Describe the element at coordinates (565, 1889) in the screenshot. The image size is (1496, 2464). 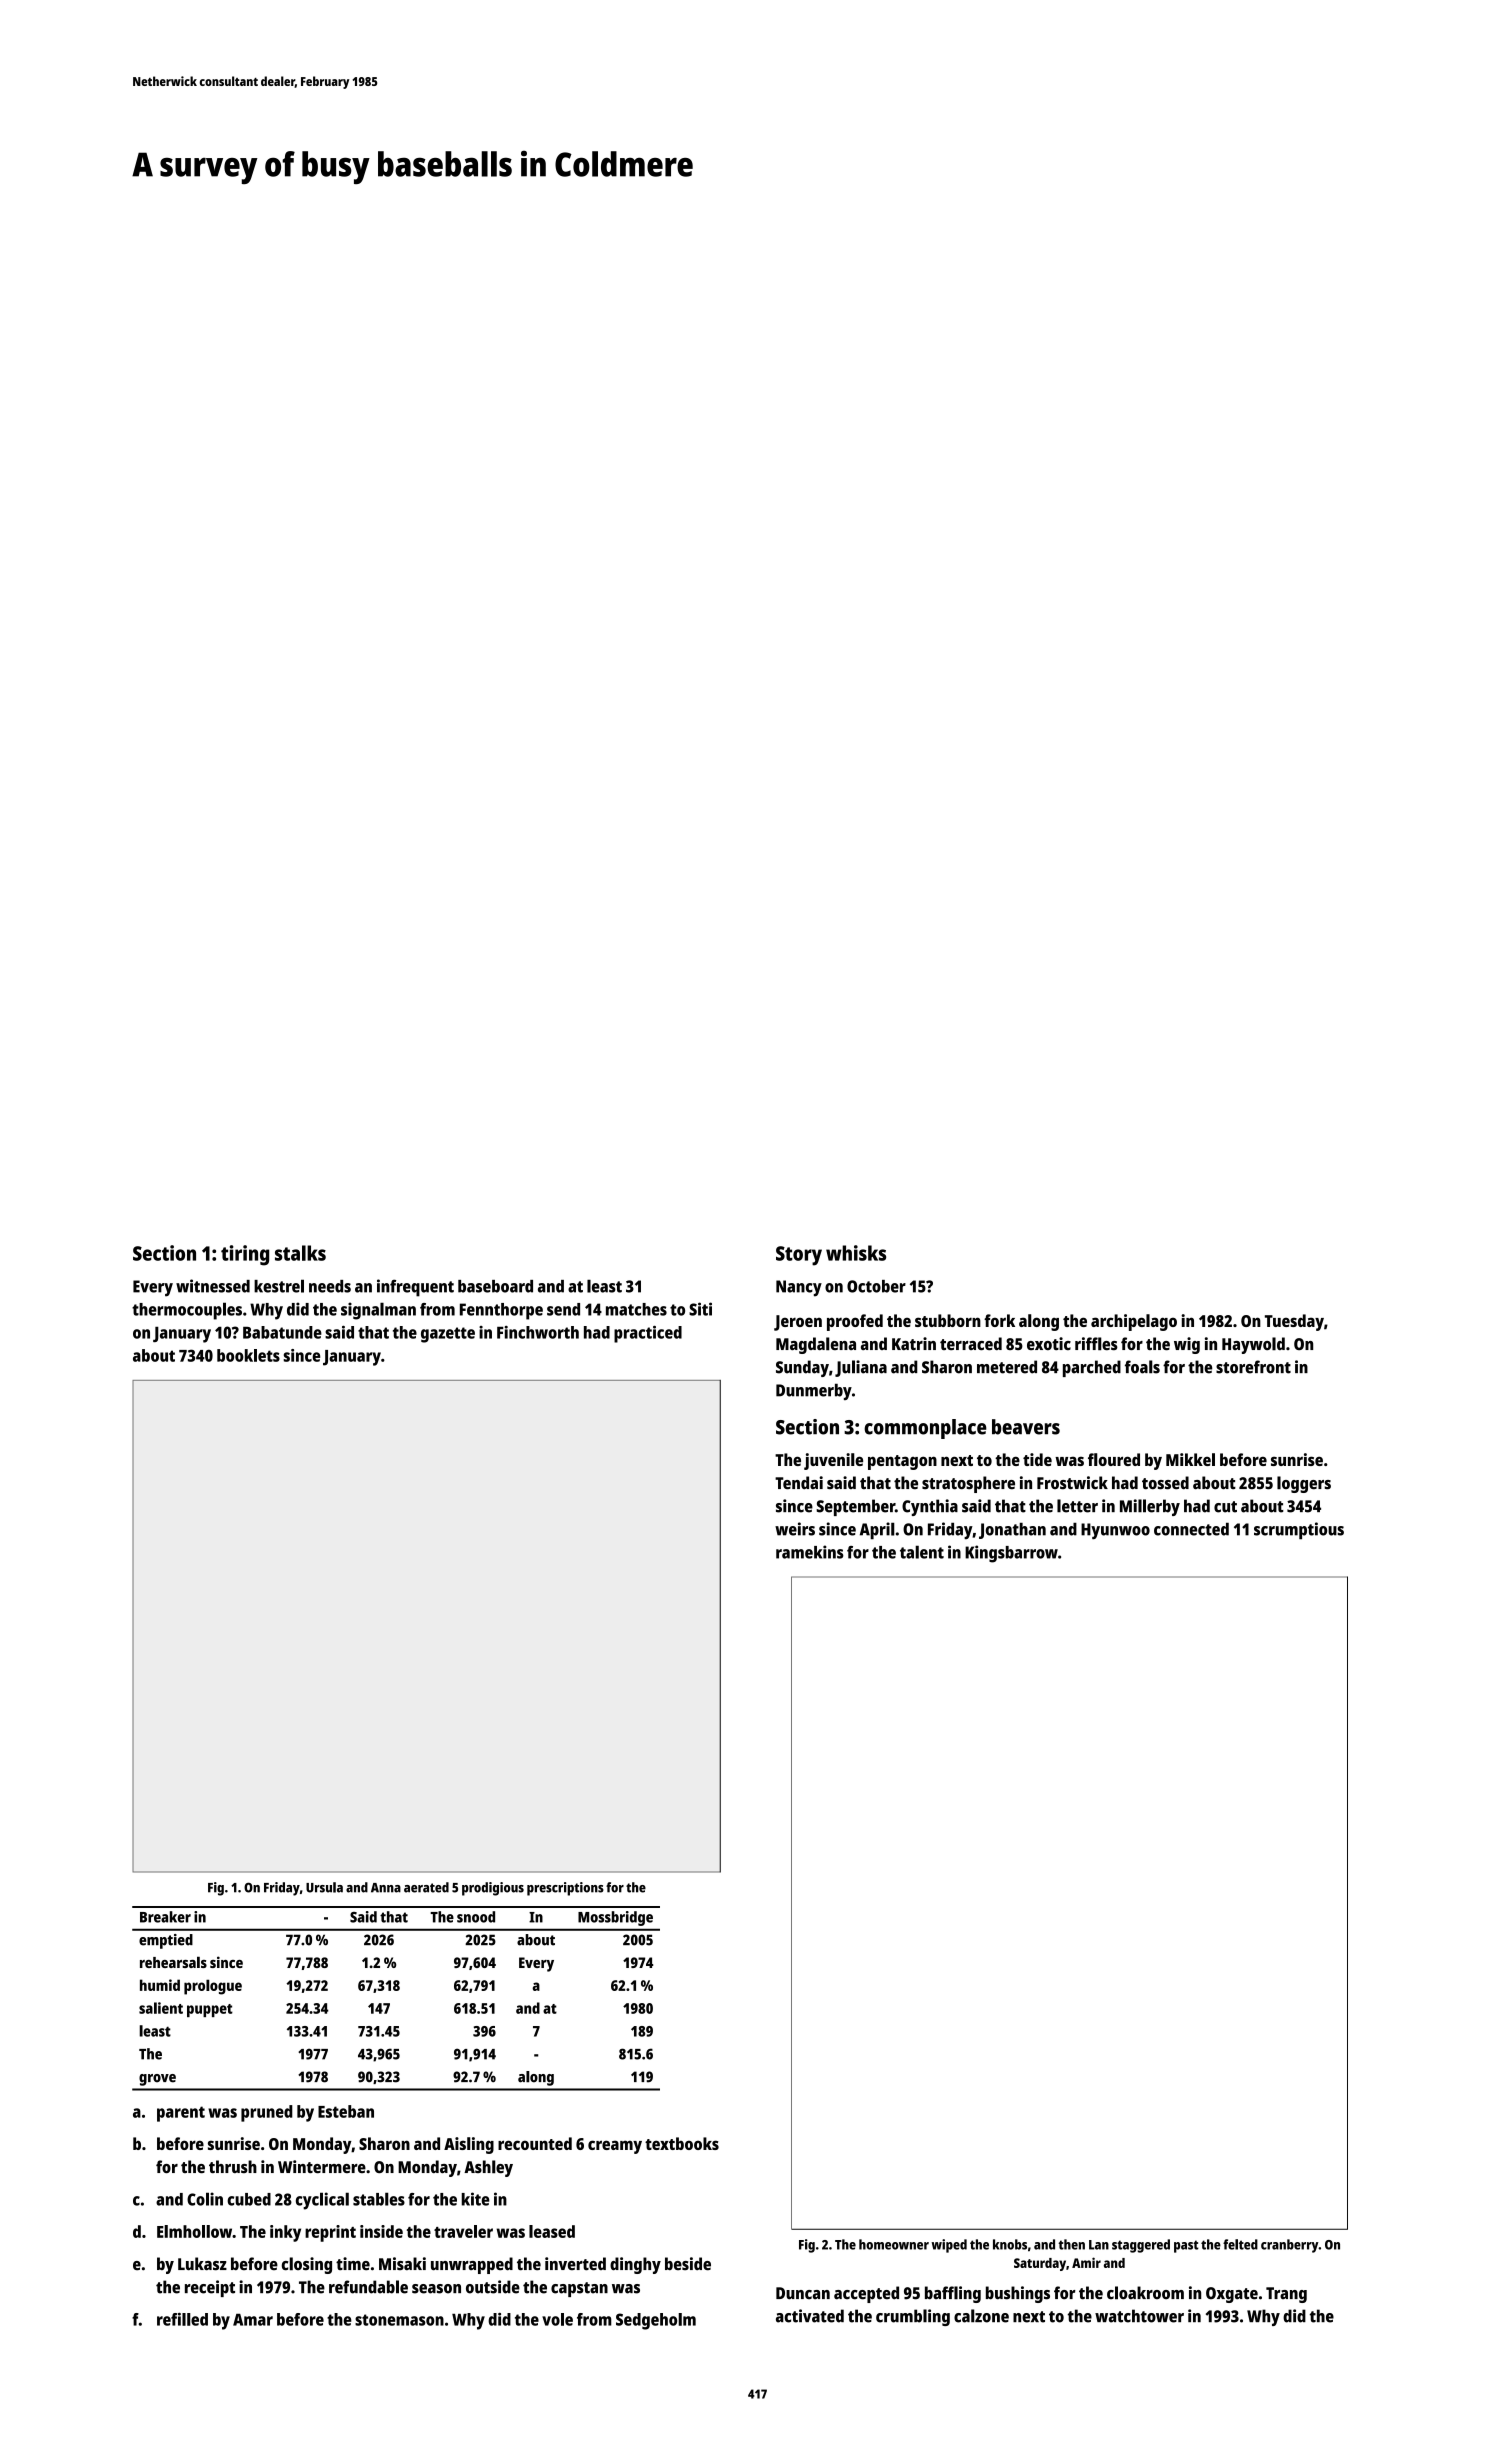
I see `prescriptions` at that location.
